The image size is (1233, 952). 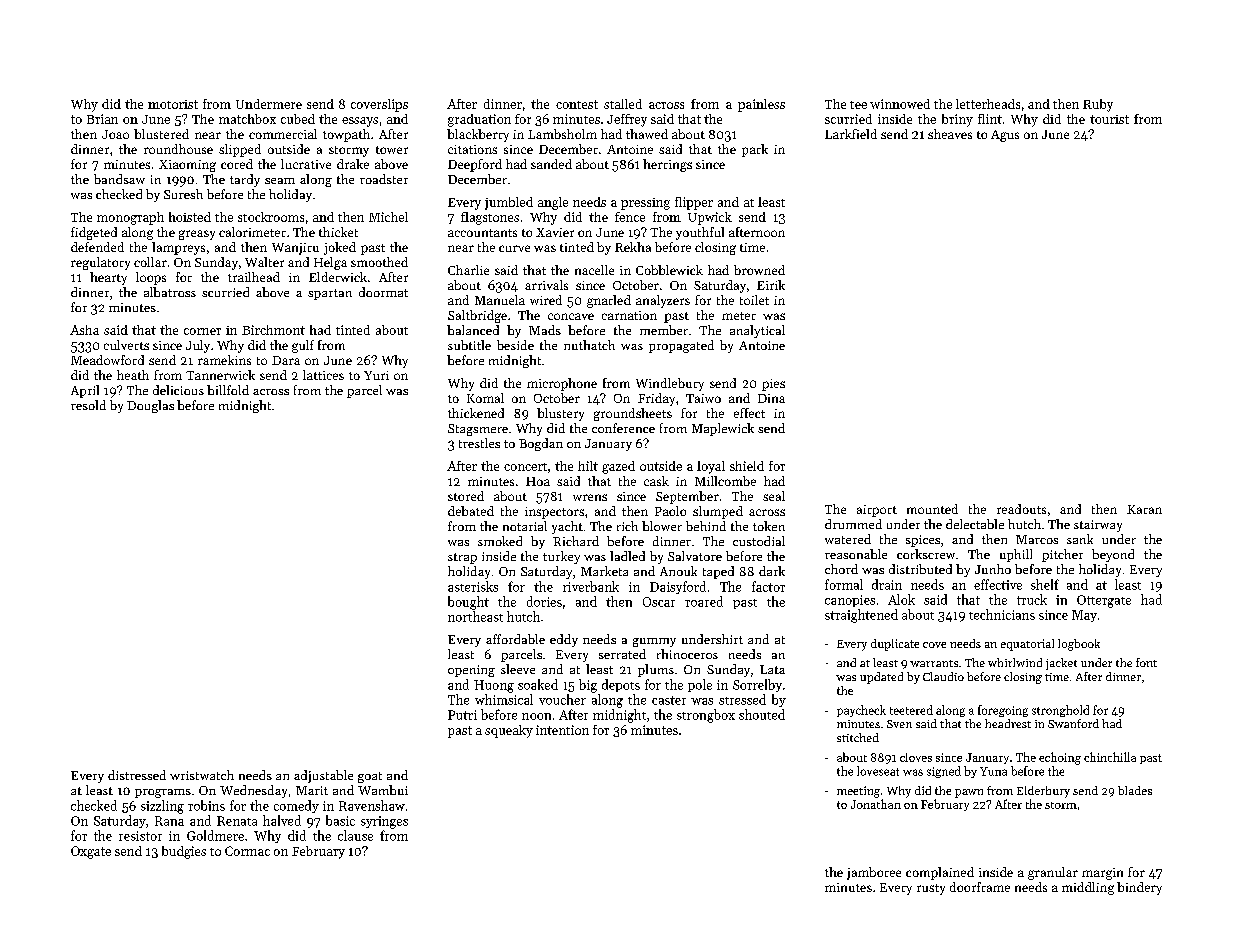 What do you see at coordinates (562, 384) in the image?
I see `microphone` at bounding box center [562, 384].
